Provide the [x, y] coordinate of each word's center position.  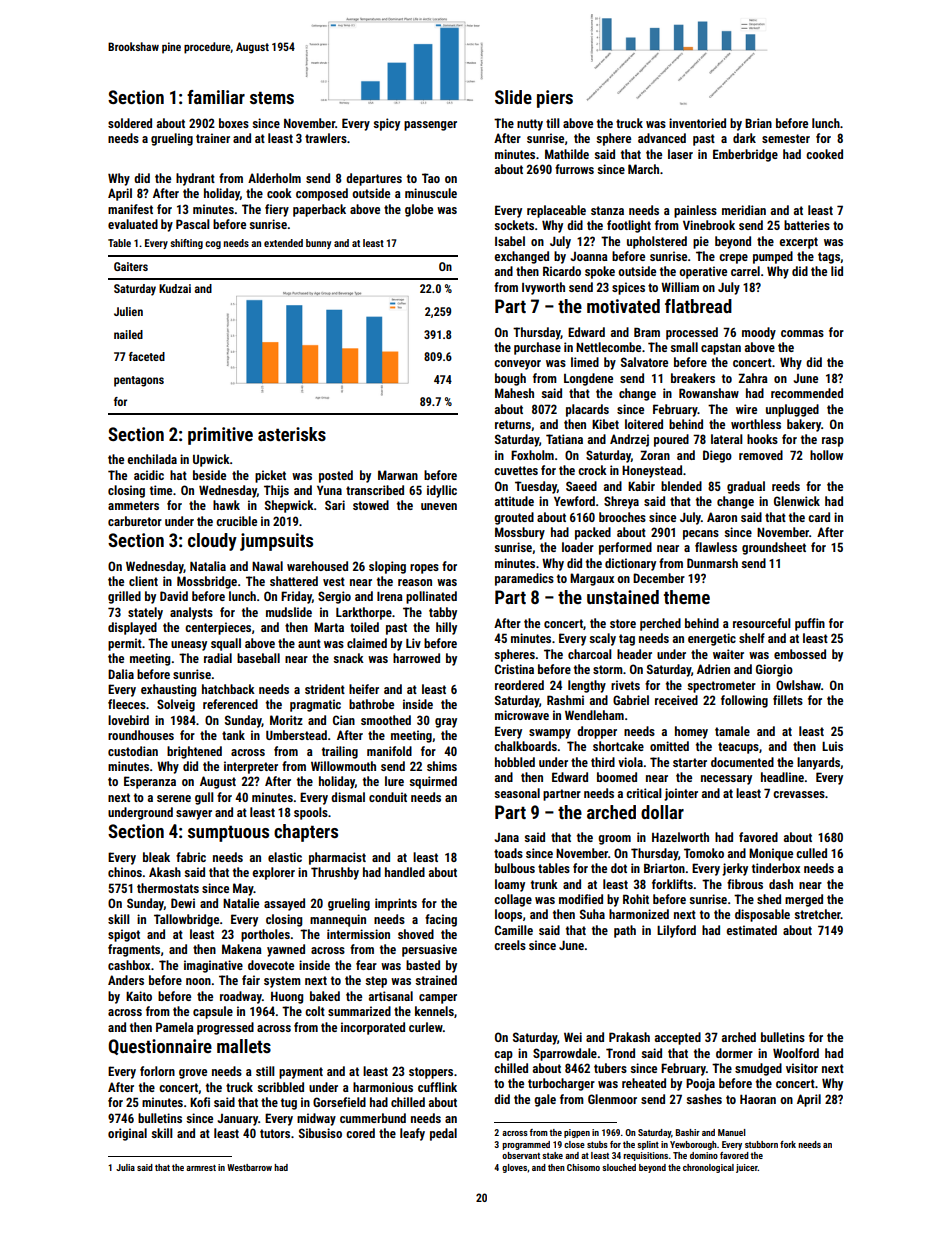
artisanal [391, 996]
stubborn [761, 1144]
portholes [265, 935]
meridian [744, 210]
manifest [130, 209]
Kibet [605, 424]
